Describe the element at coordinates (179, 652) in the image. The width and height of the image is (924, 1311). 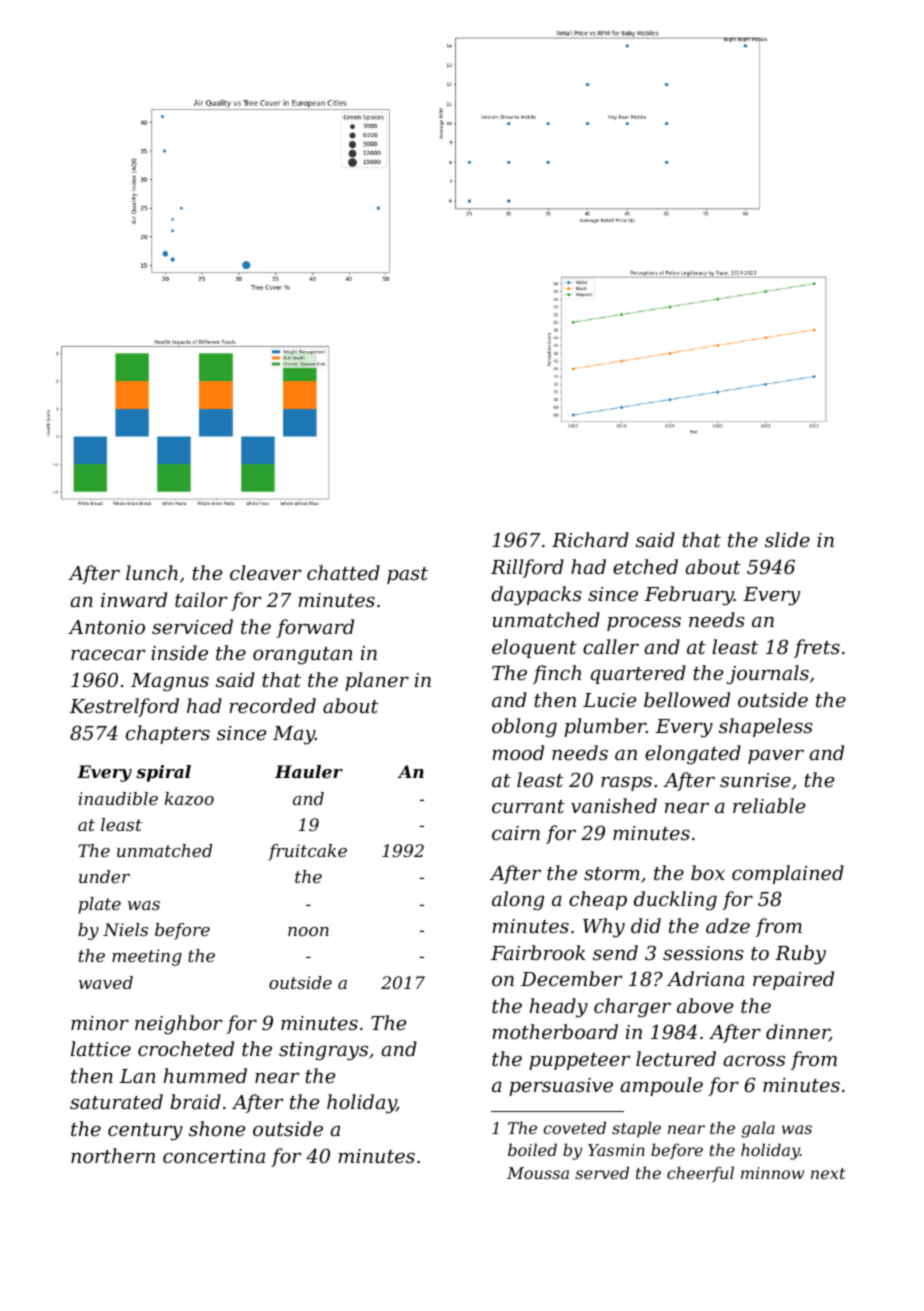
I see `inside` at that location.
